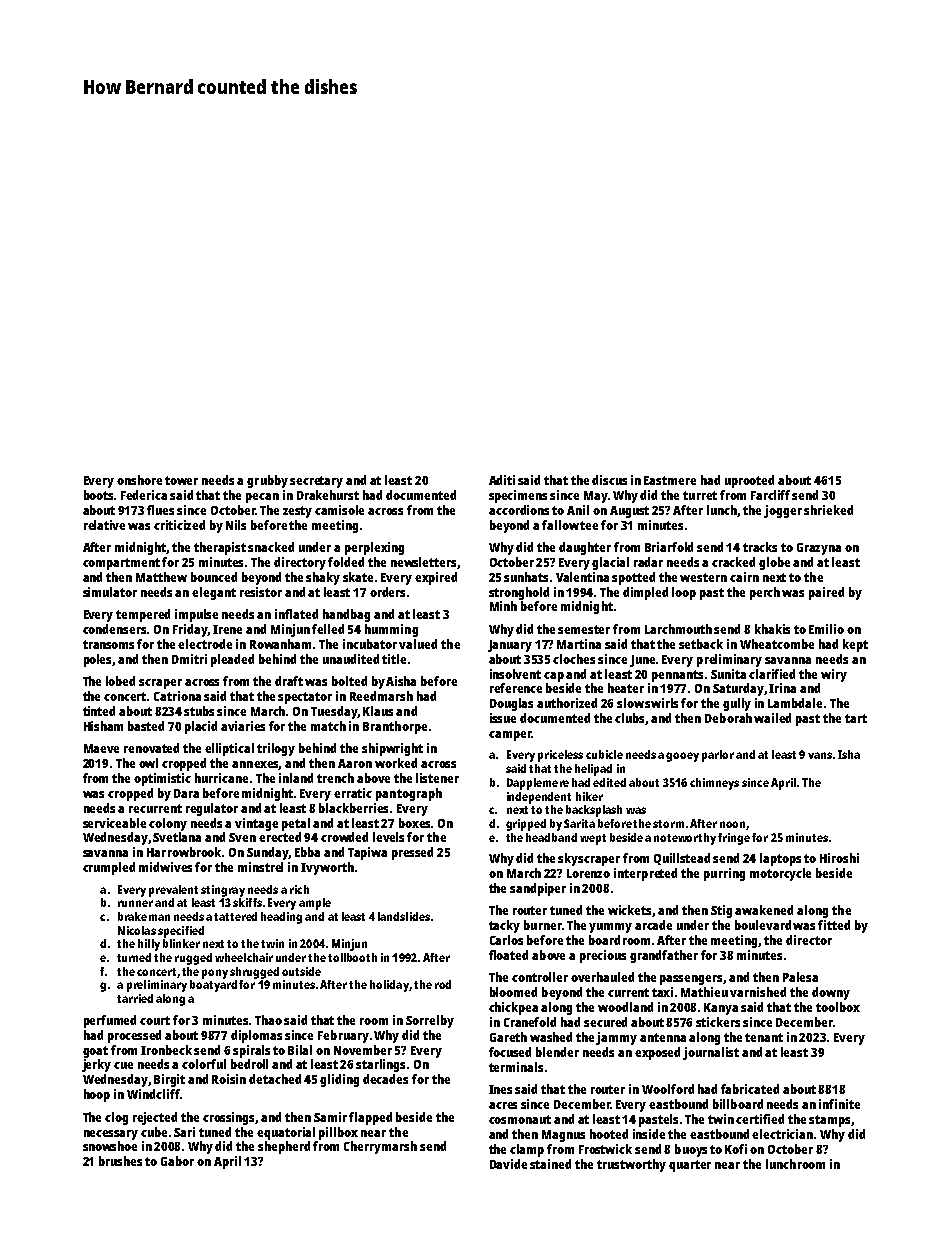  Describe the element at coordinates (503, 1105) in the document. I see `acres` at that location.
